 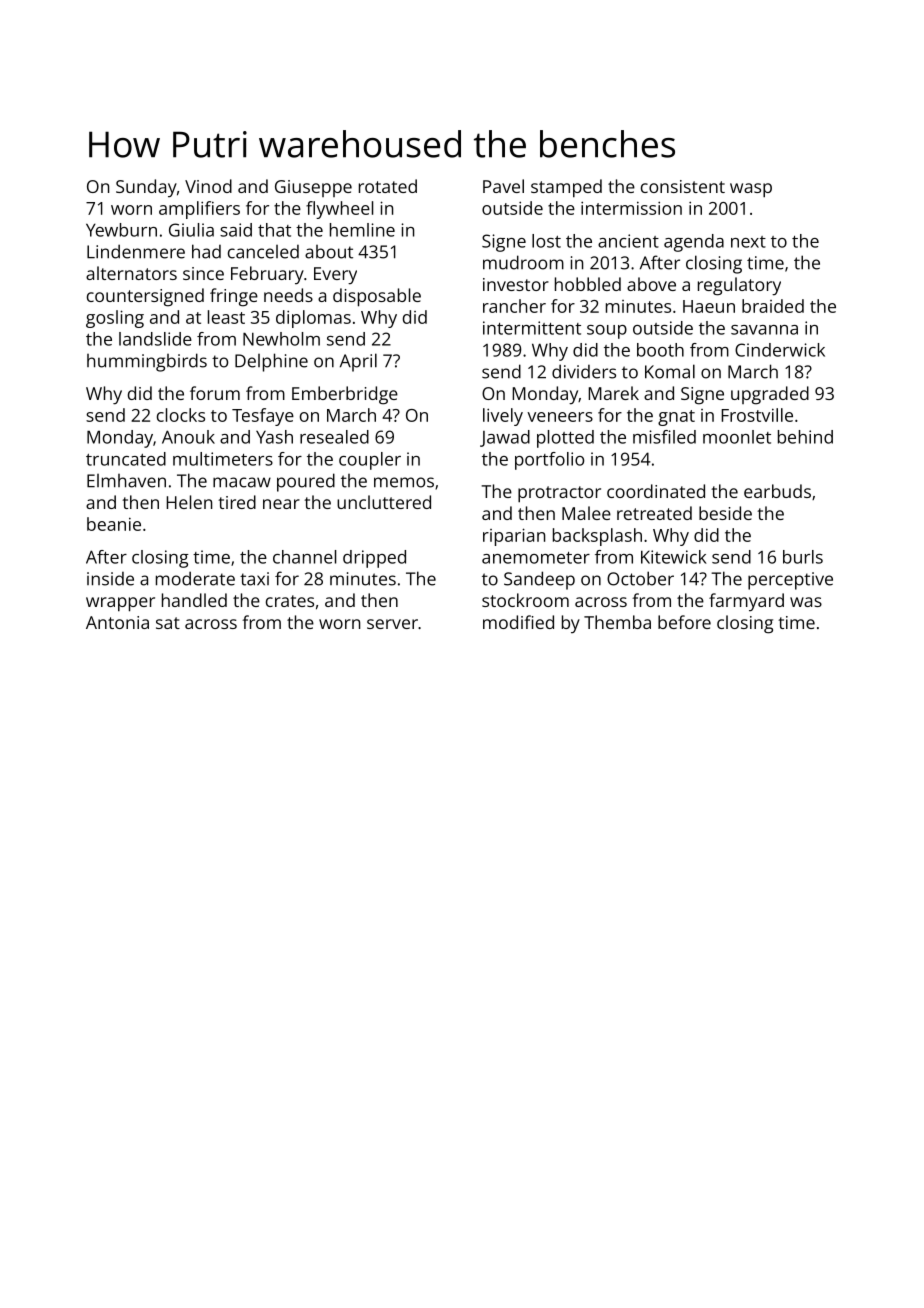 I want to click on behind, so click(x=805, y=437).
